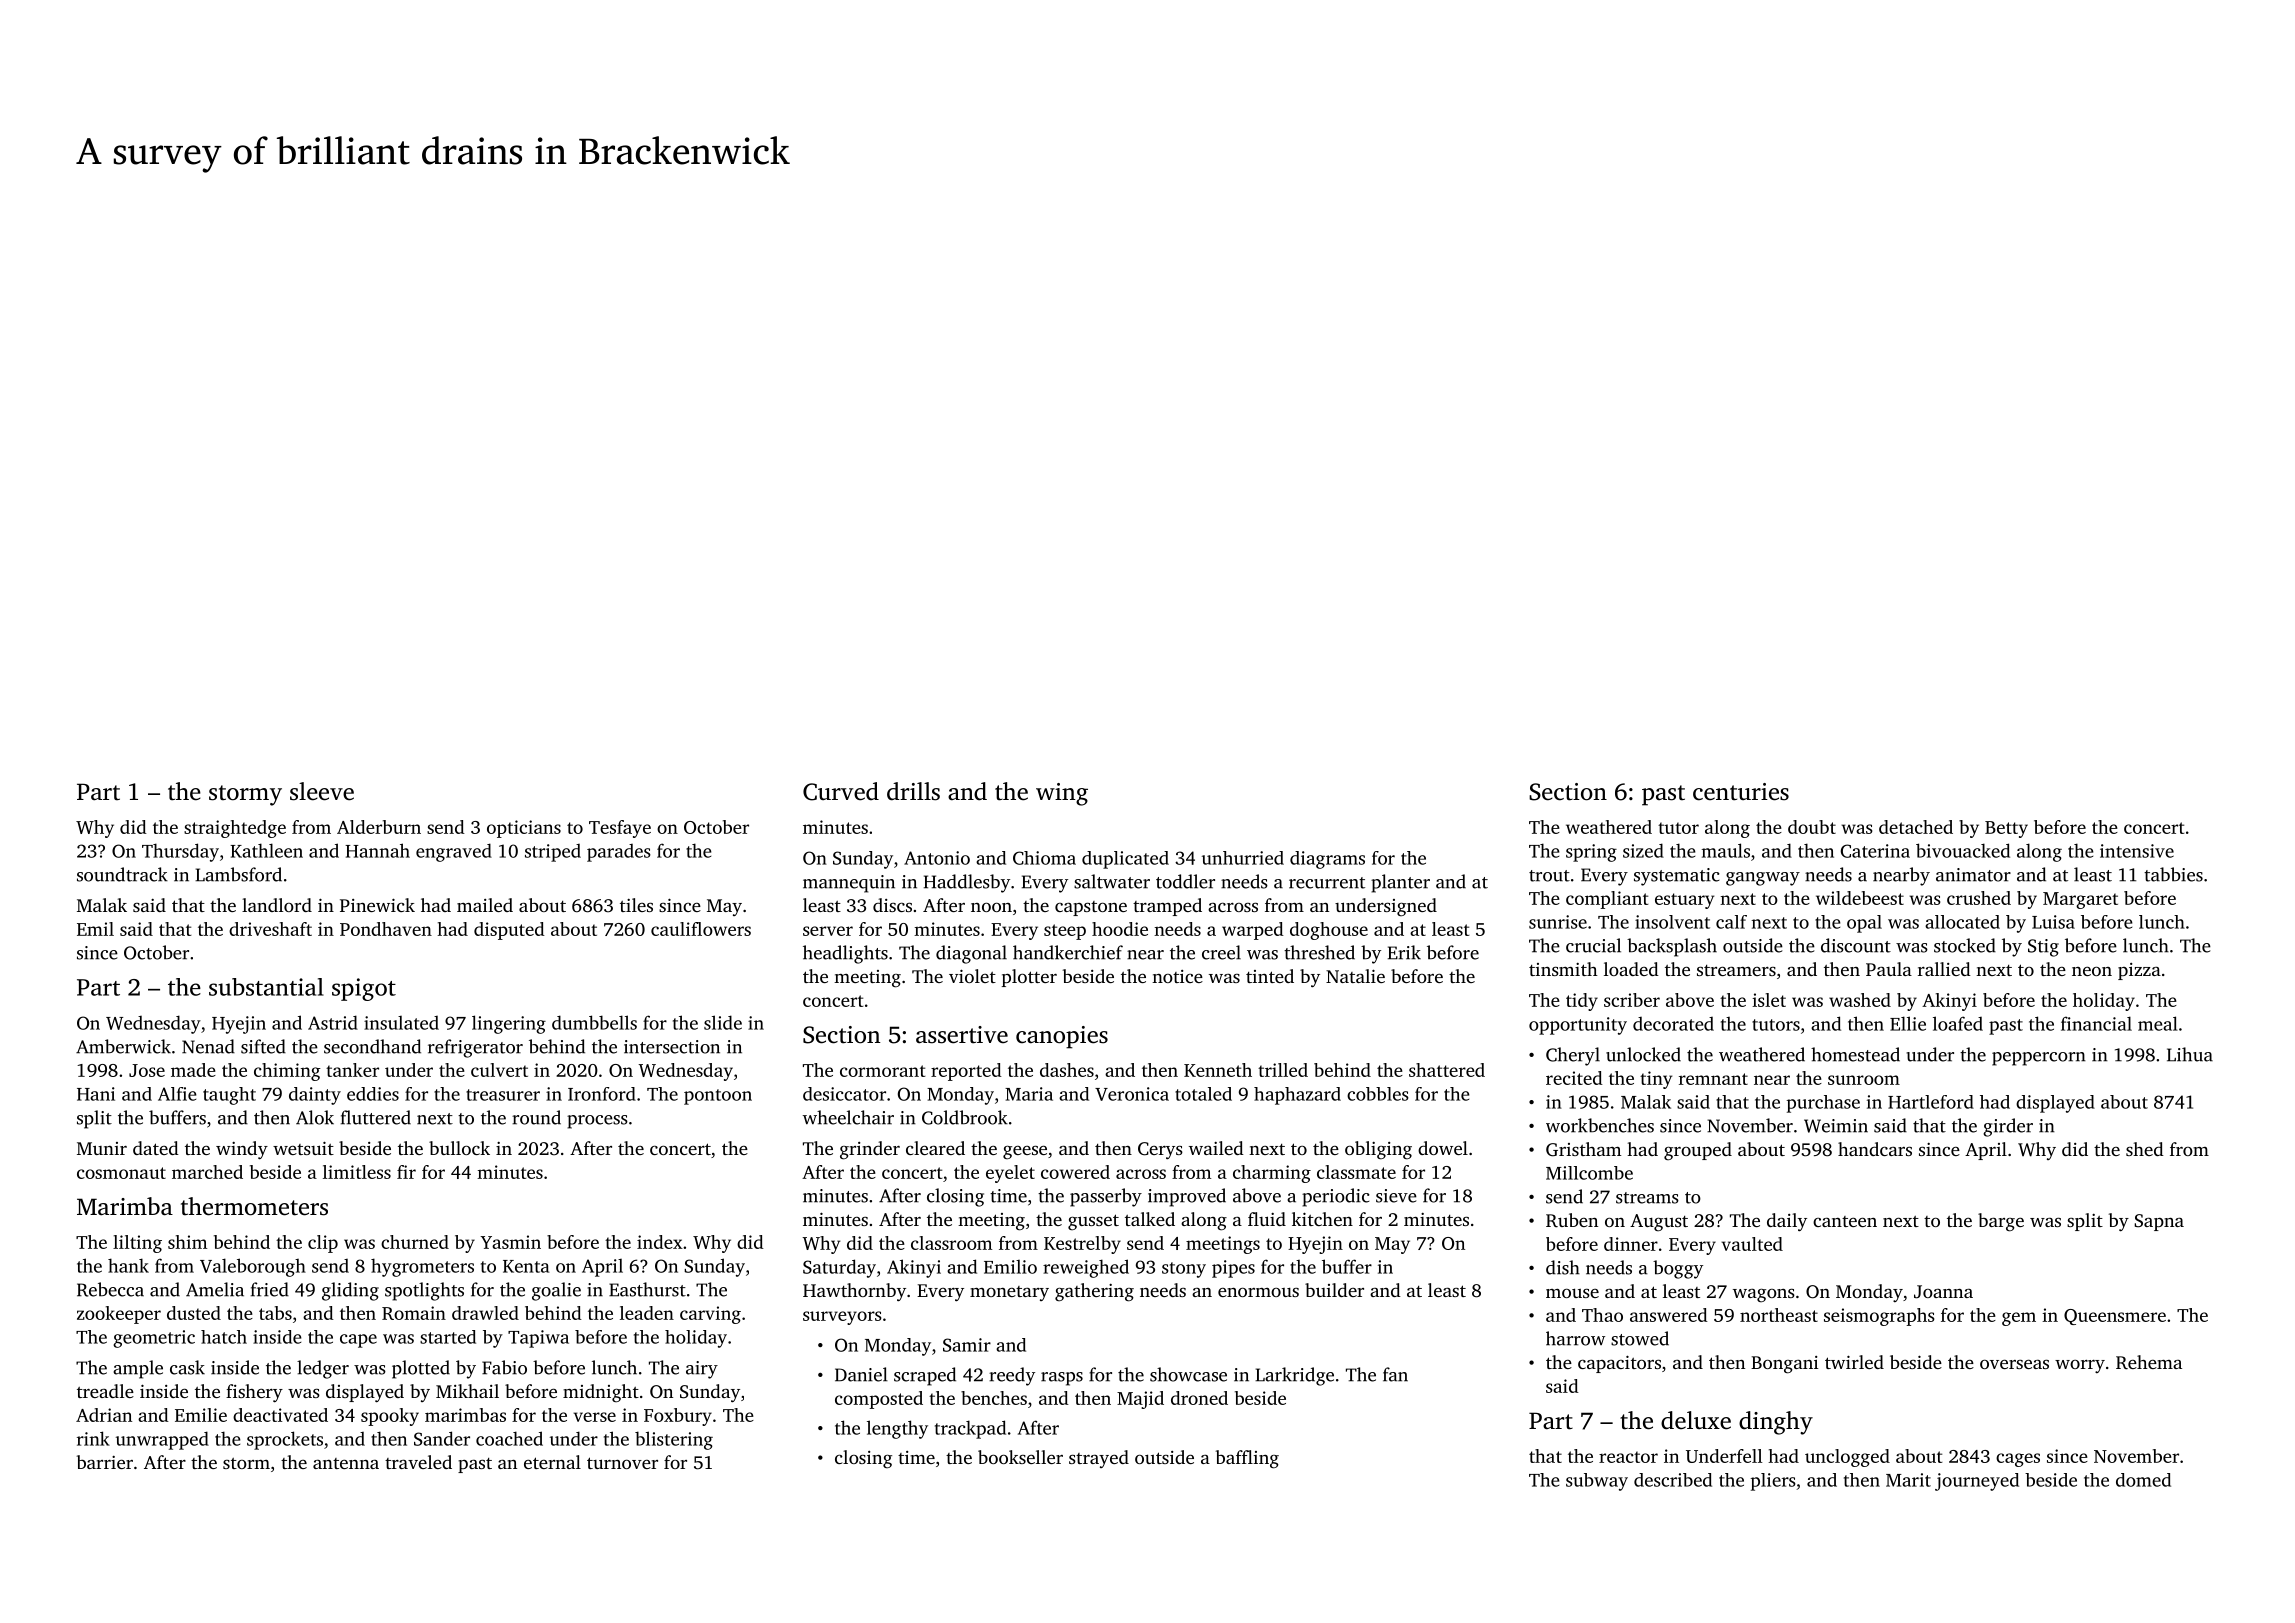 The width and height of the page is (2295, 1623). I want to click on sprockets, so click(285, 1440).
